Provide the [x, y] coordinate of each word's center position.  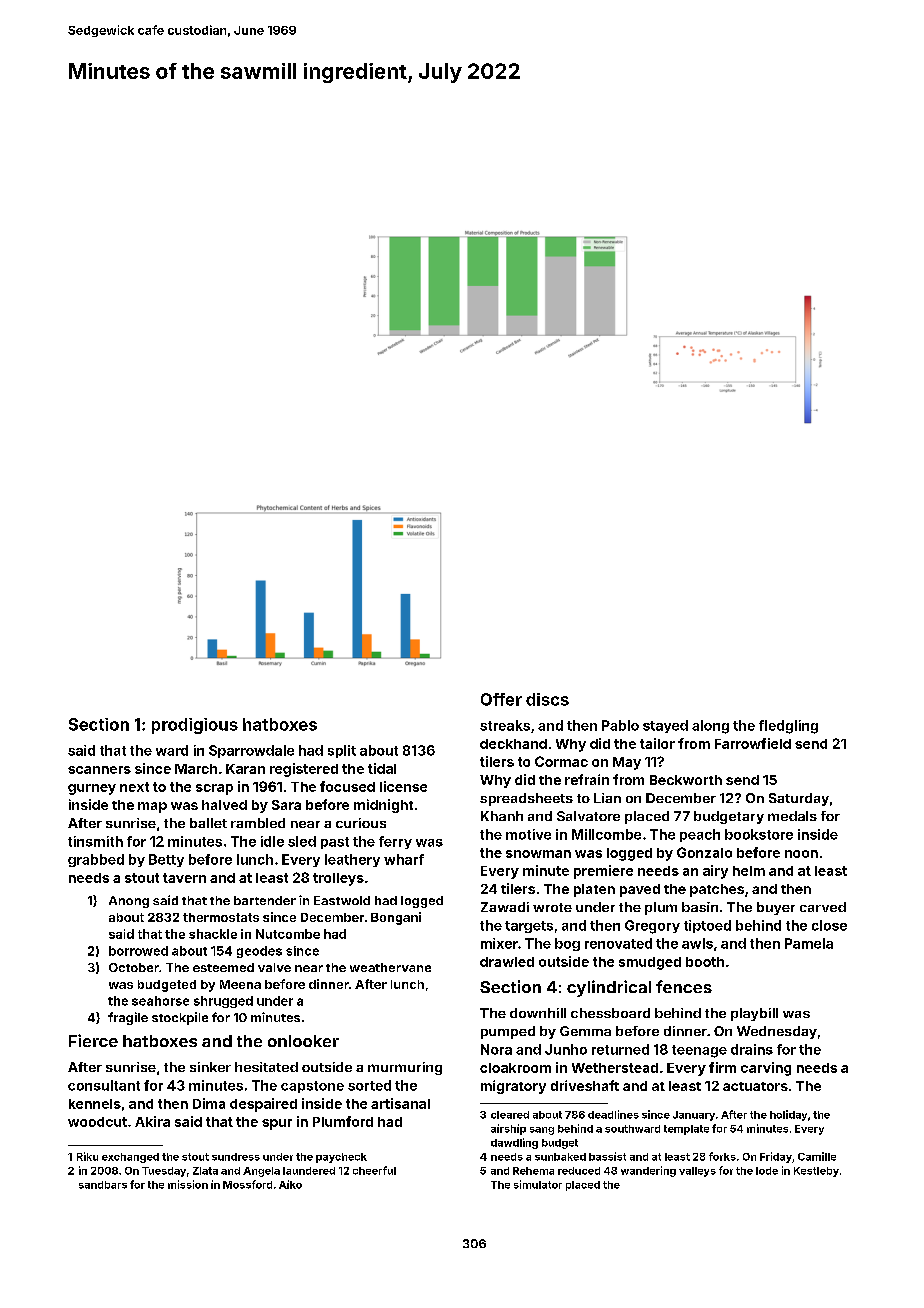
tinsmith [95, 841]
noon [801, 854]
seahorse [160, 1001]
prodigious [195, 726]
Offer [501, 699]
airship [508, 1129]
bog [567, 944]
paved [640, 890]
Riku [87, 1156]
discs [547, 699]
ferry [395, 842]
